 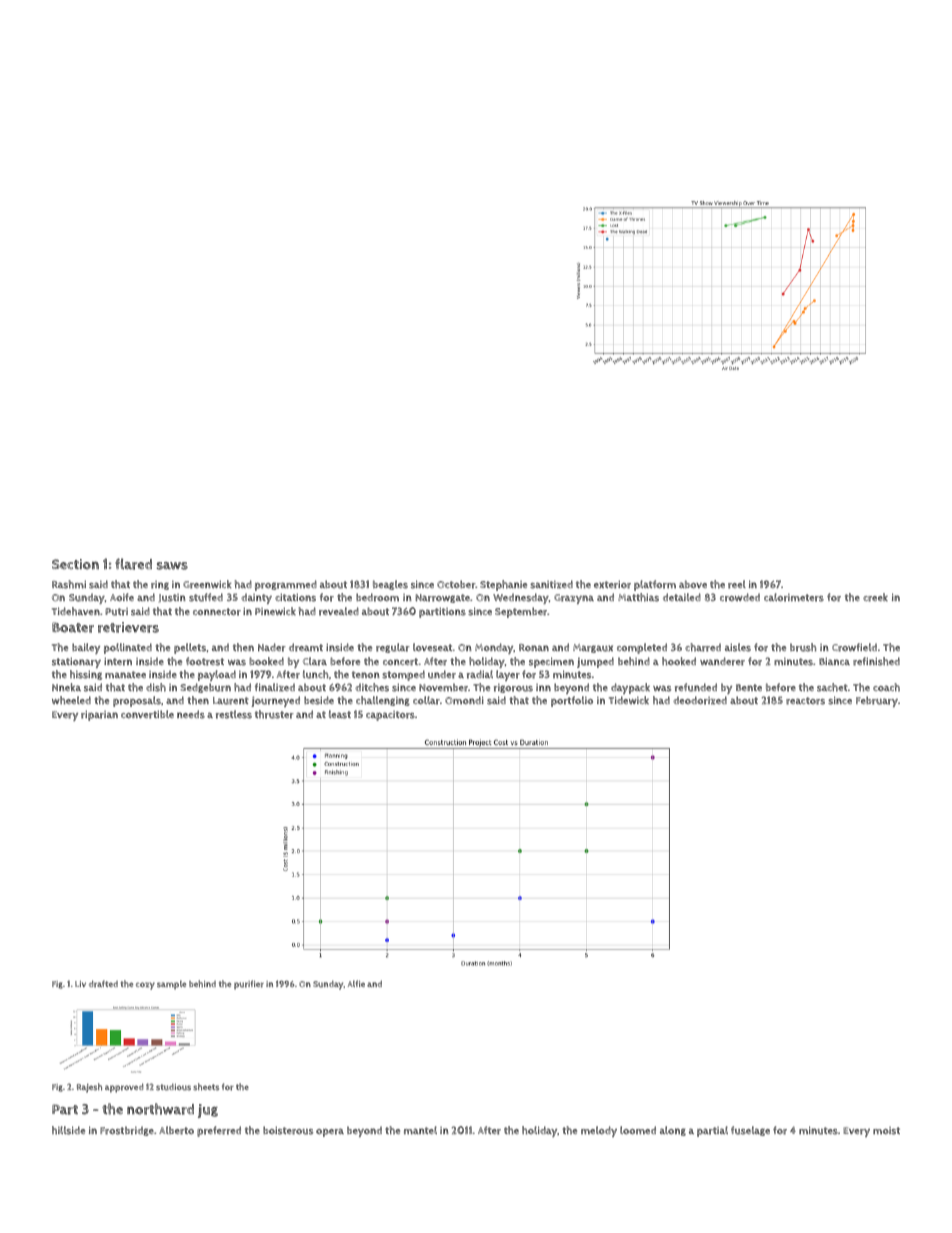 I want to click on thruster, so click(x=274, y=714).
